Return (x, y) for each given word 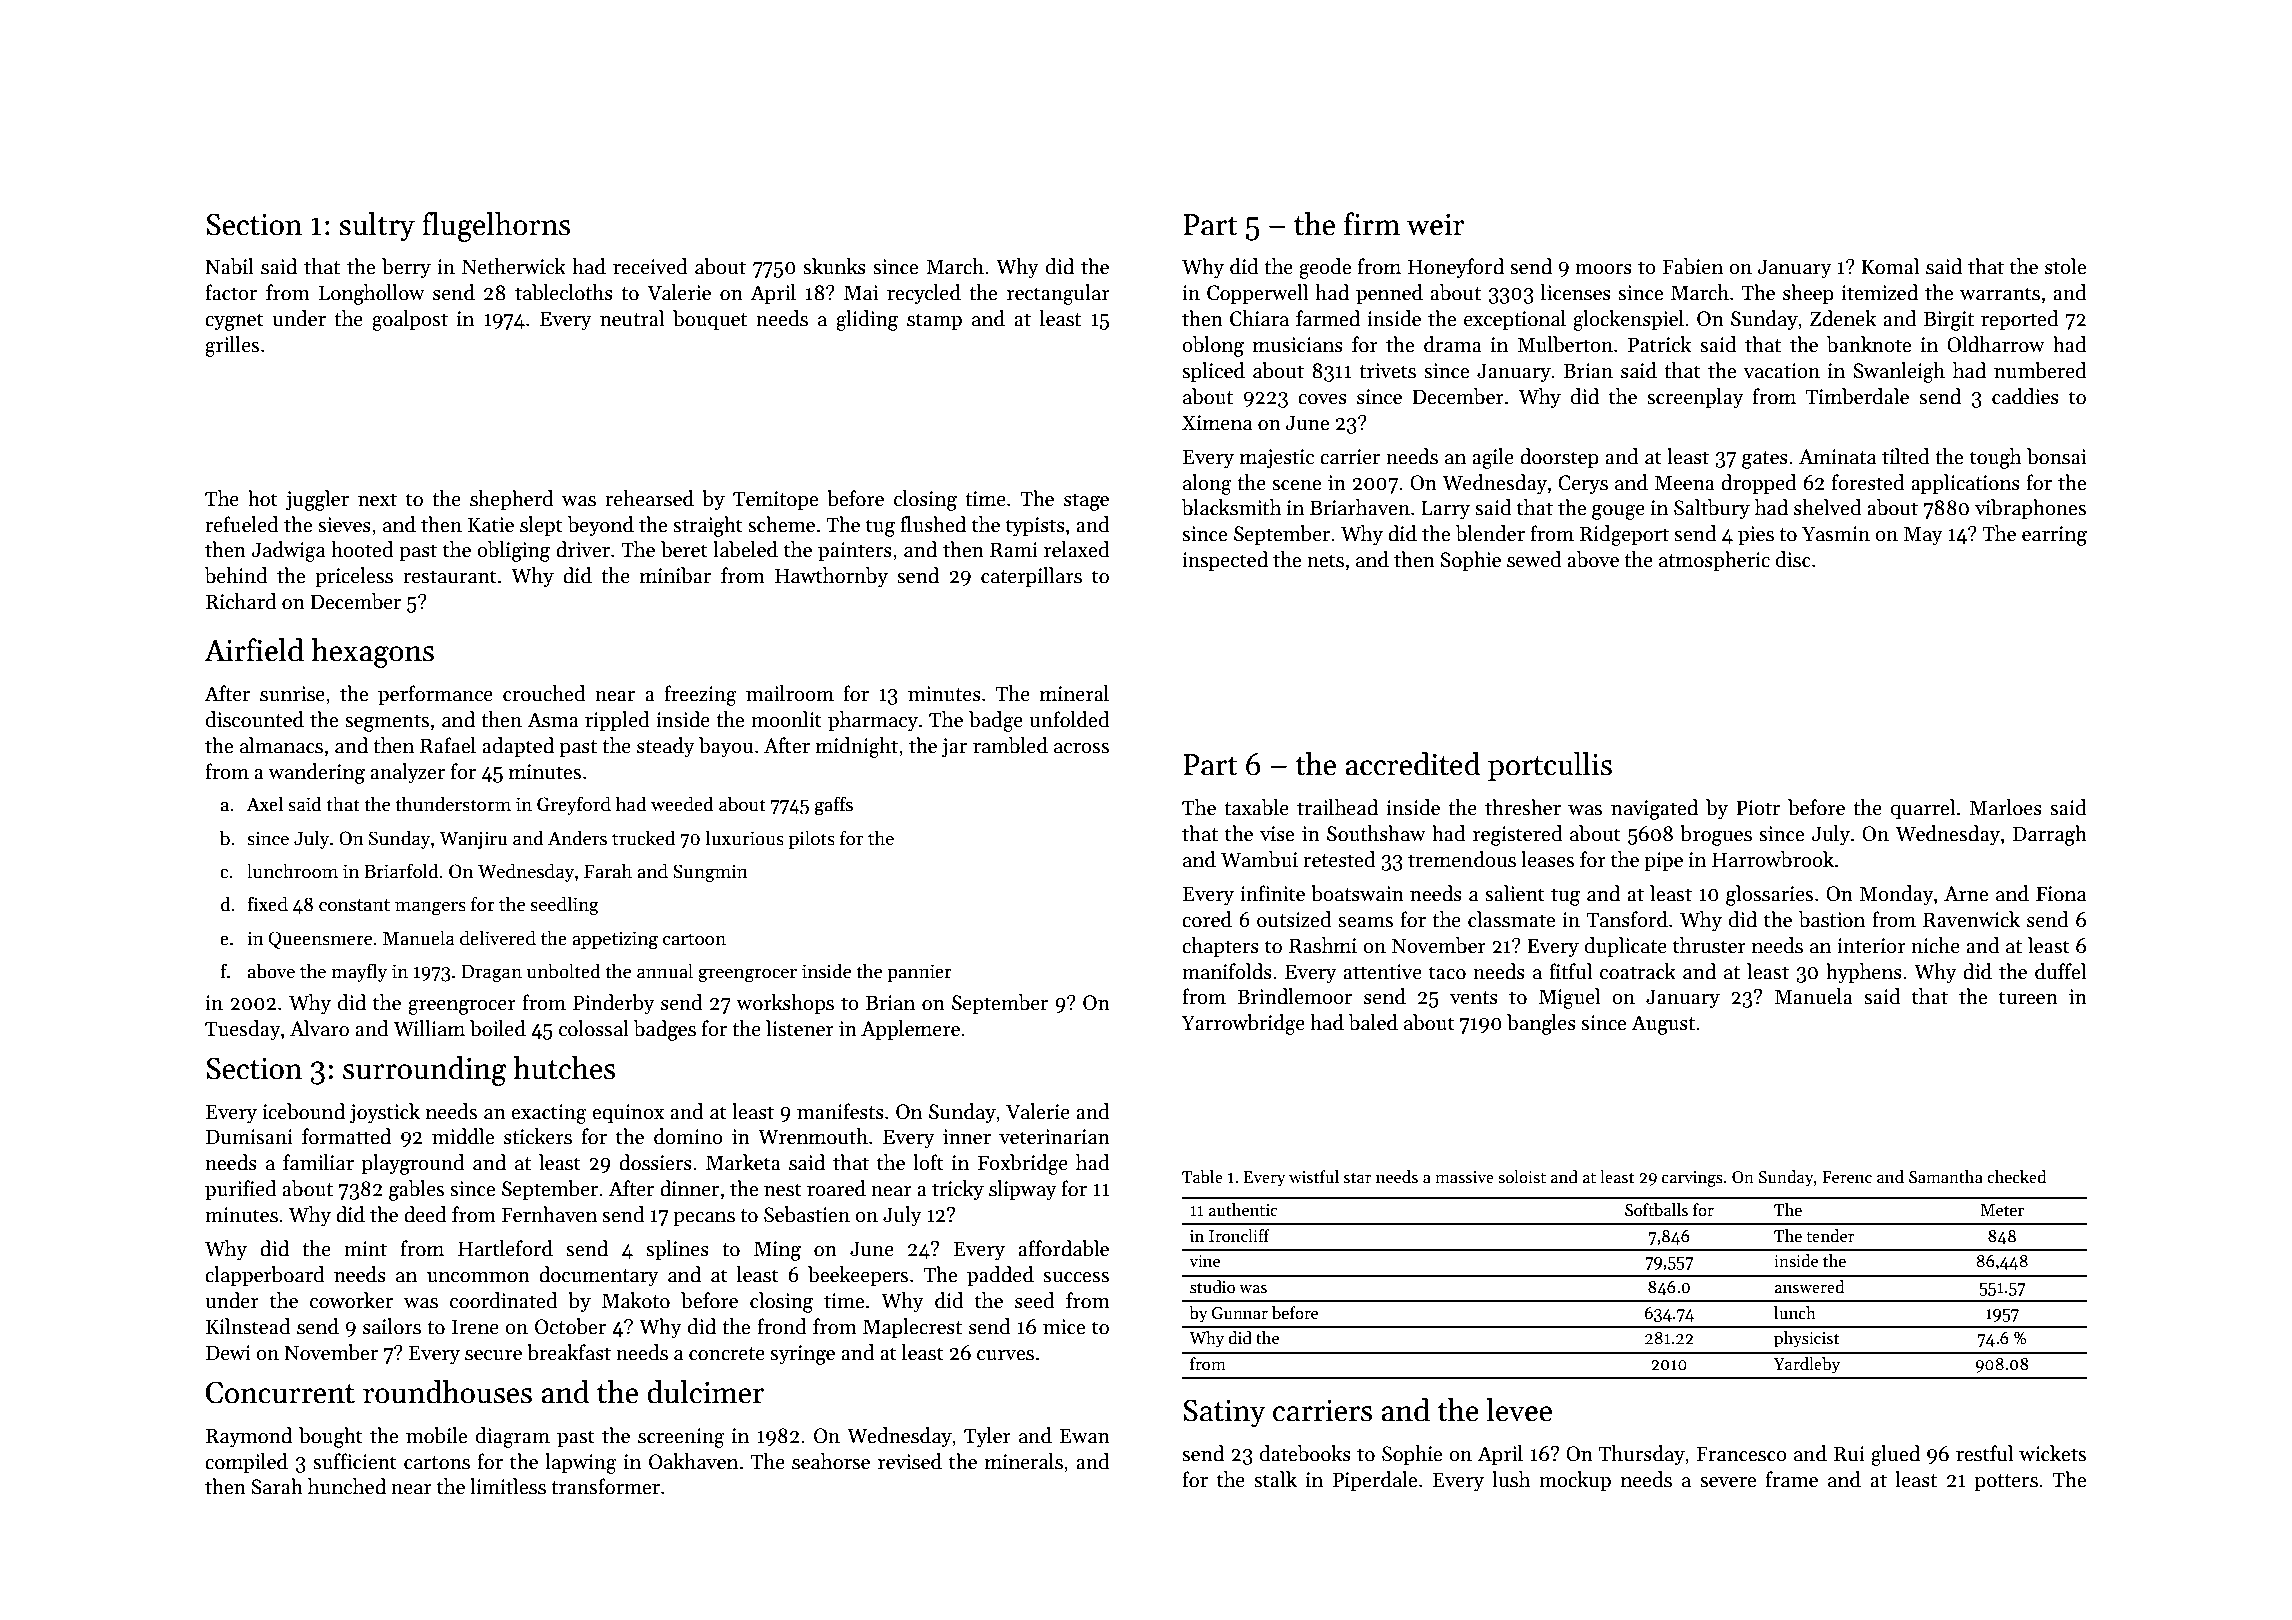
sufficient (355, 1461)
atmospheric (1714, 561)
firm (1372, 223)
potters (2006, 1482)
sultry (377, 227)
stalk (1275, 1479)
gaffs (834, 806)
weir (1435, 224)
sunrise (292, 694)
